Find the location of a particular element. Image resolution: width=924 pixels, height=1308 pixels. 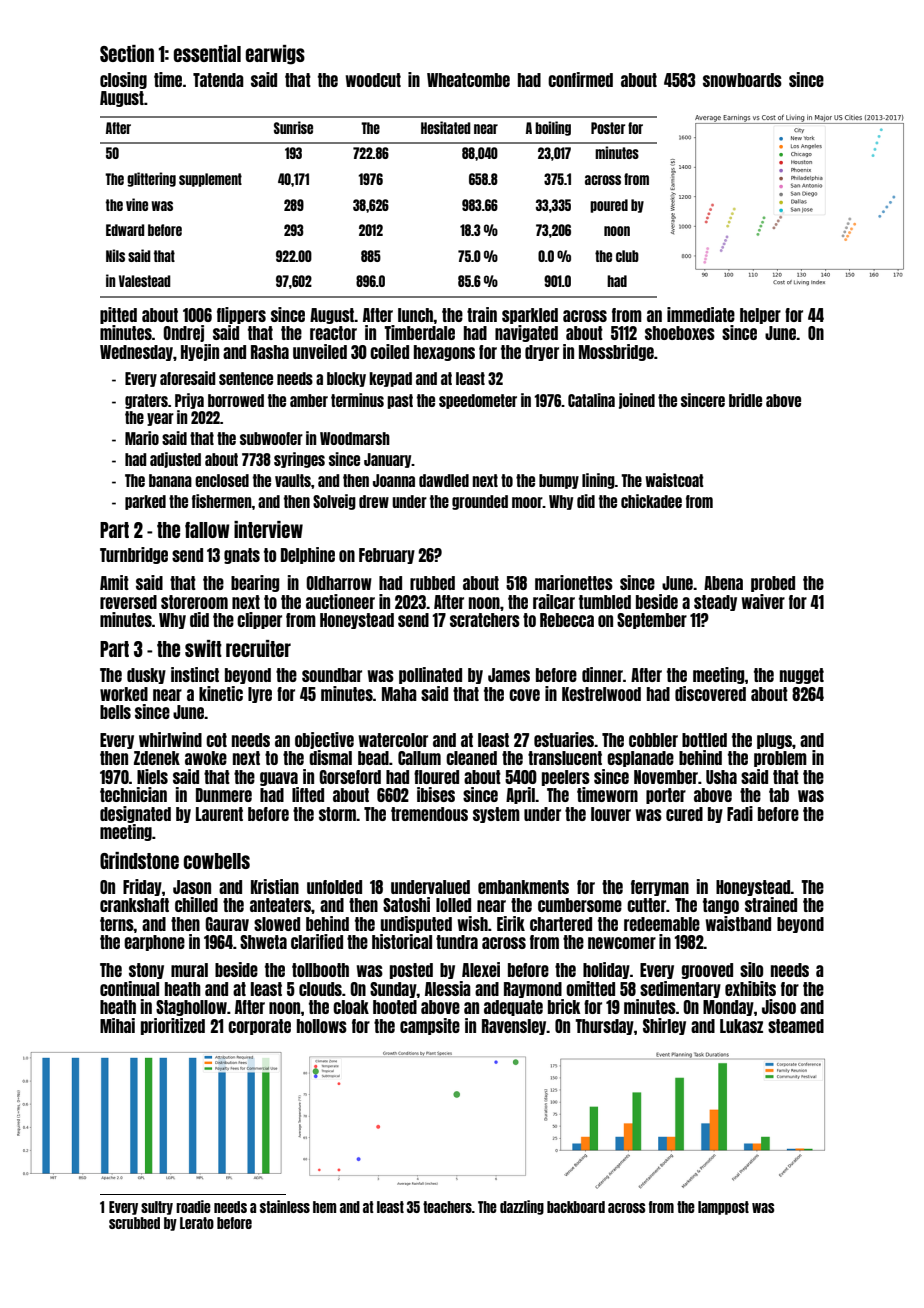

prioritized is located at coordinates (173, 1026).
